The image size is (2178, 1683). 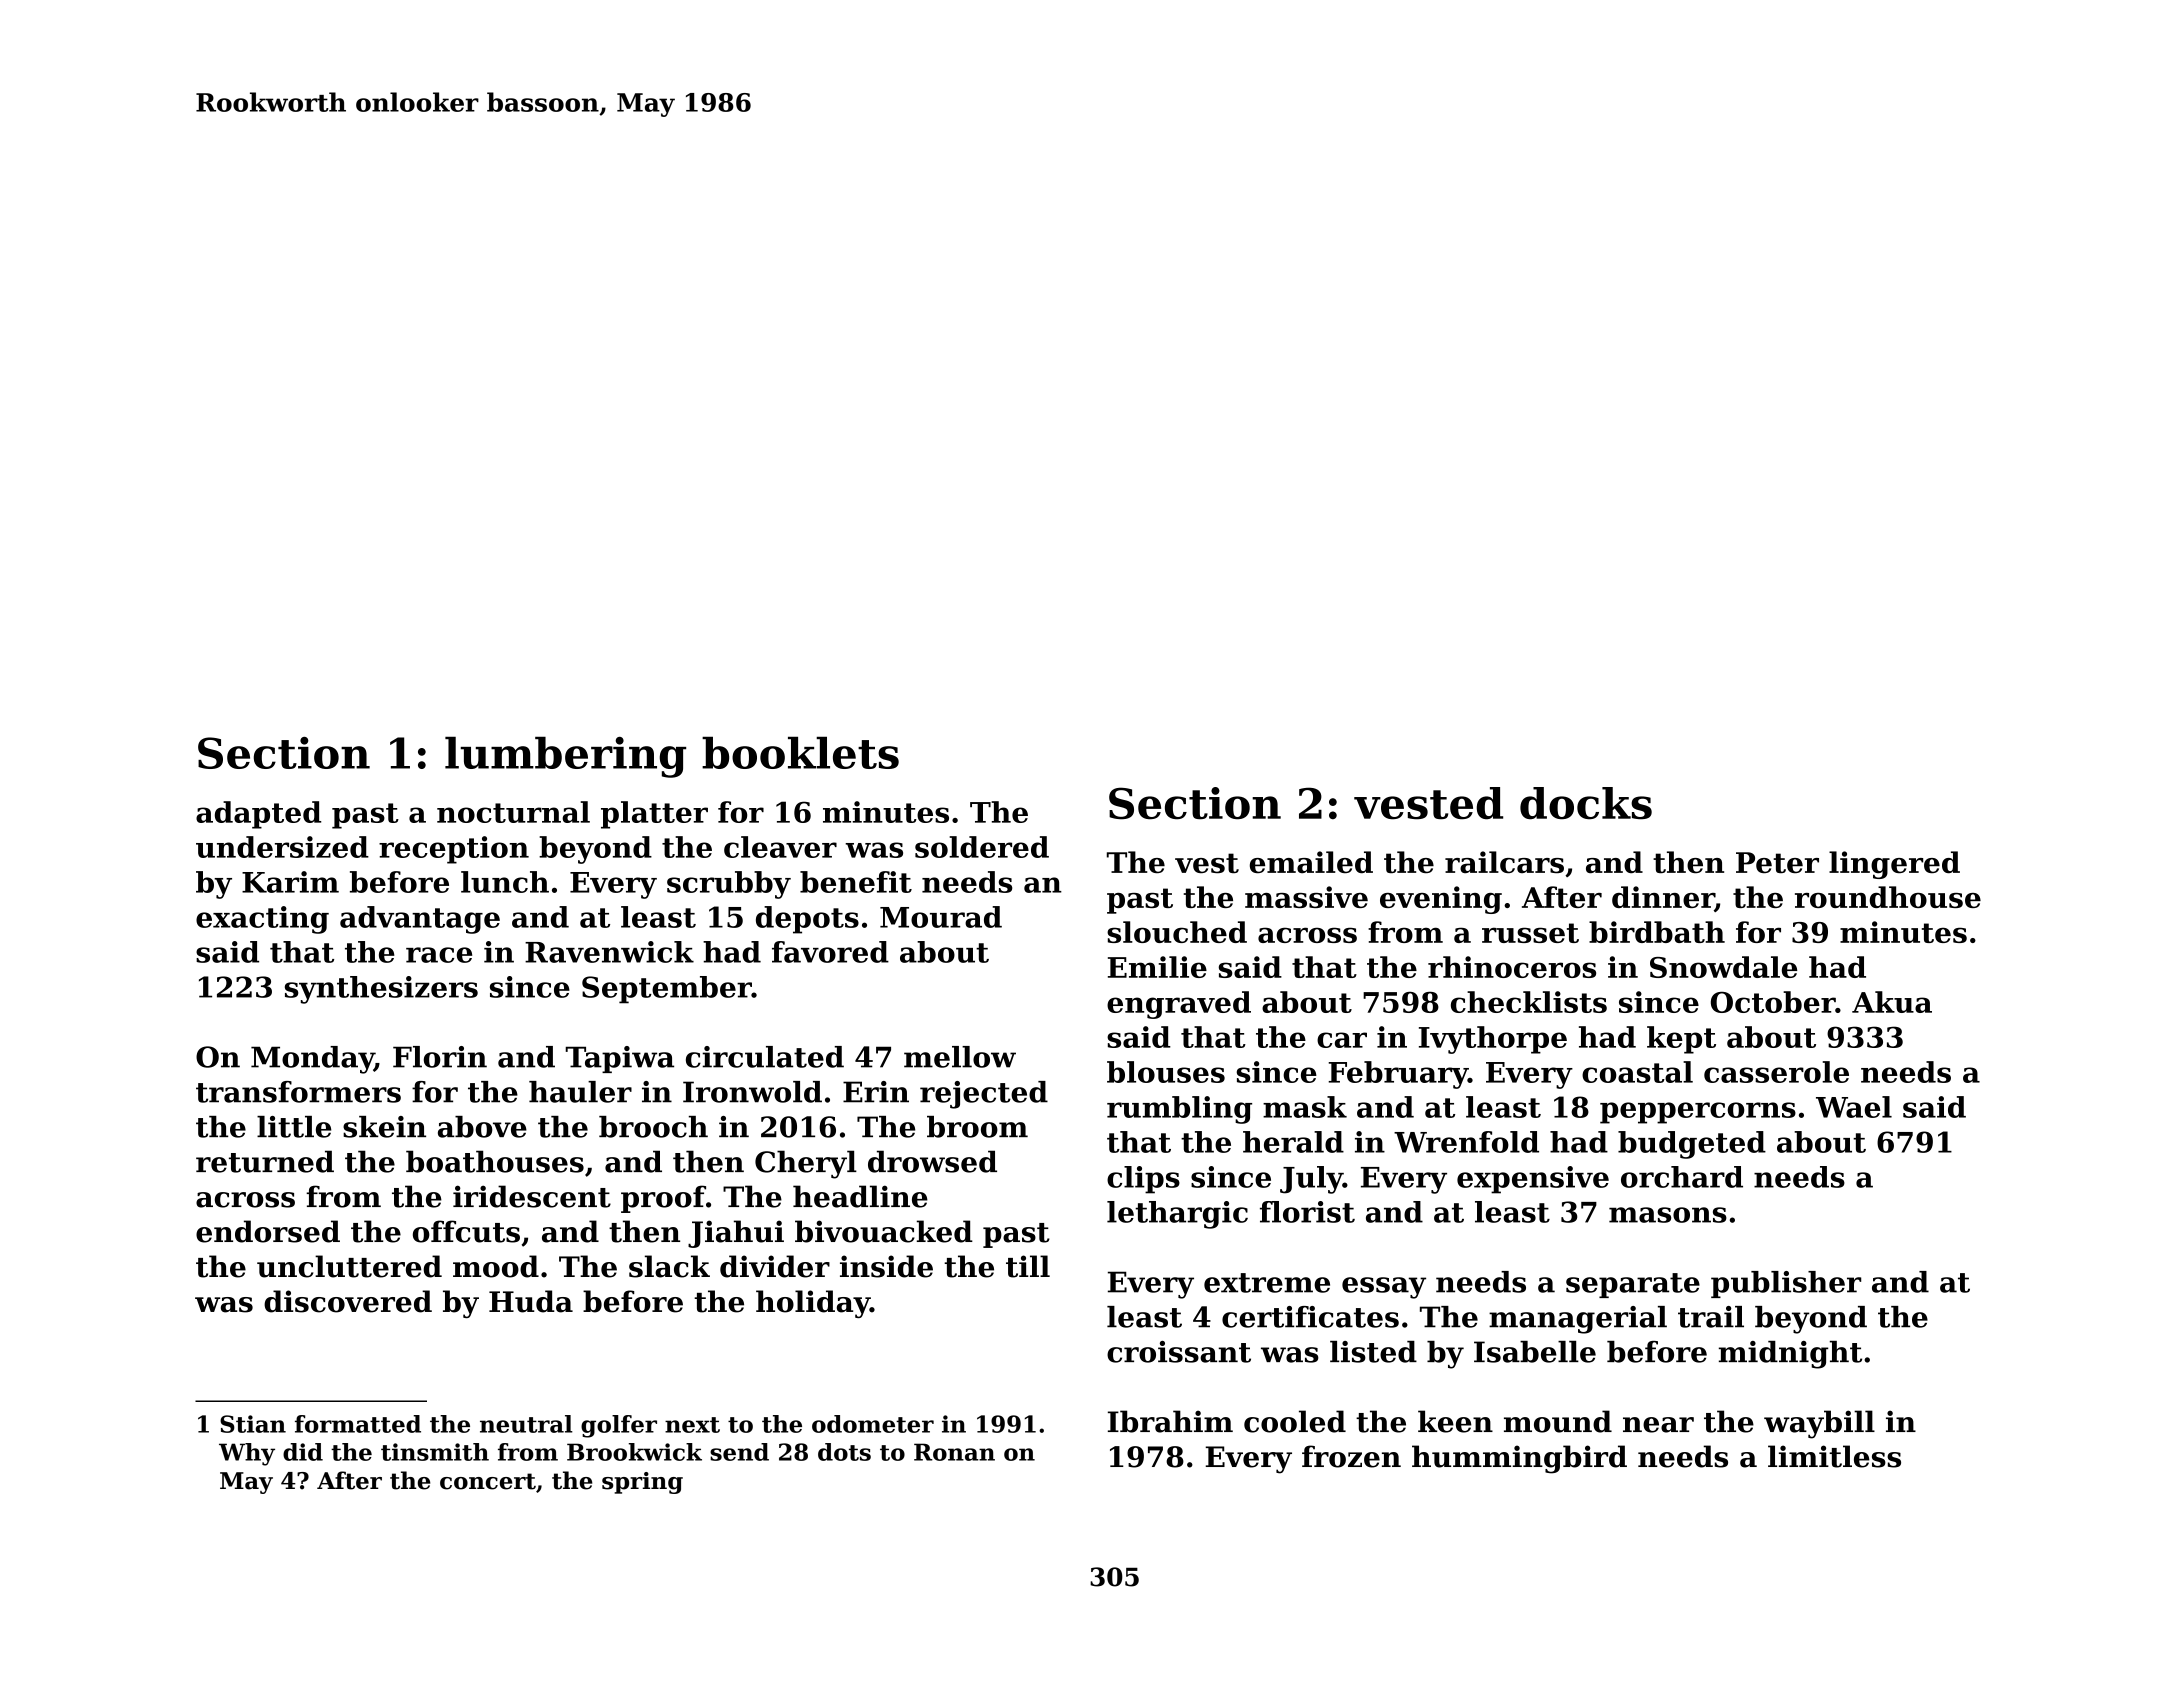 What do you see at coordinates (667, 990) in the screenshot?
I see `September` at bounding box center [667, 990].
